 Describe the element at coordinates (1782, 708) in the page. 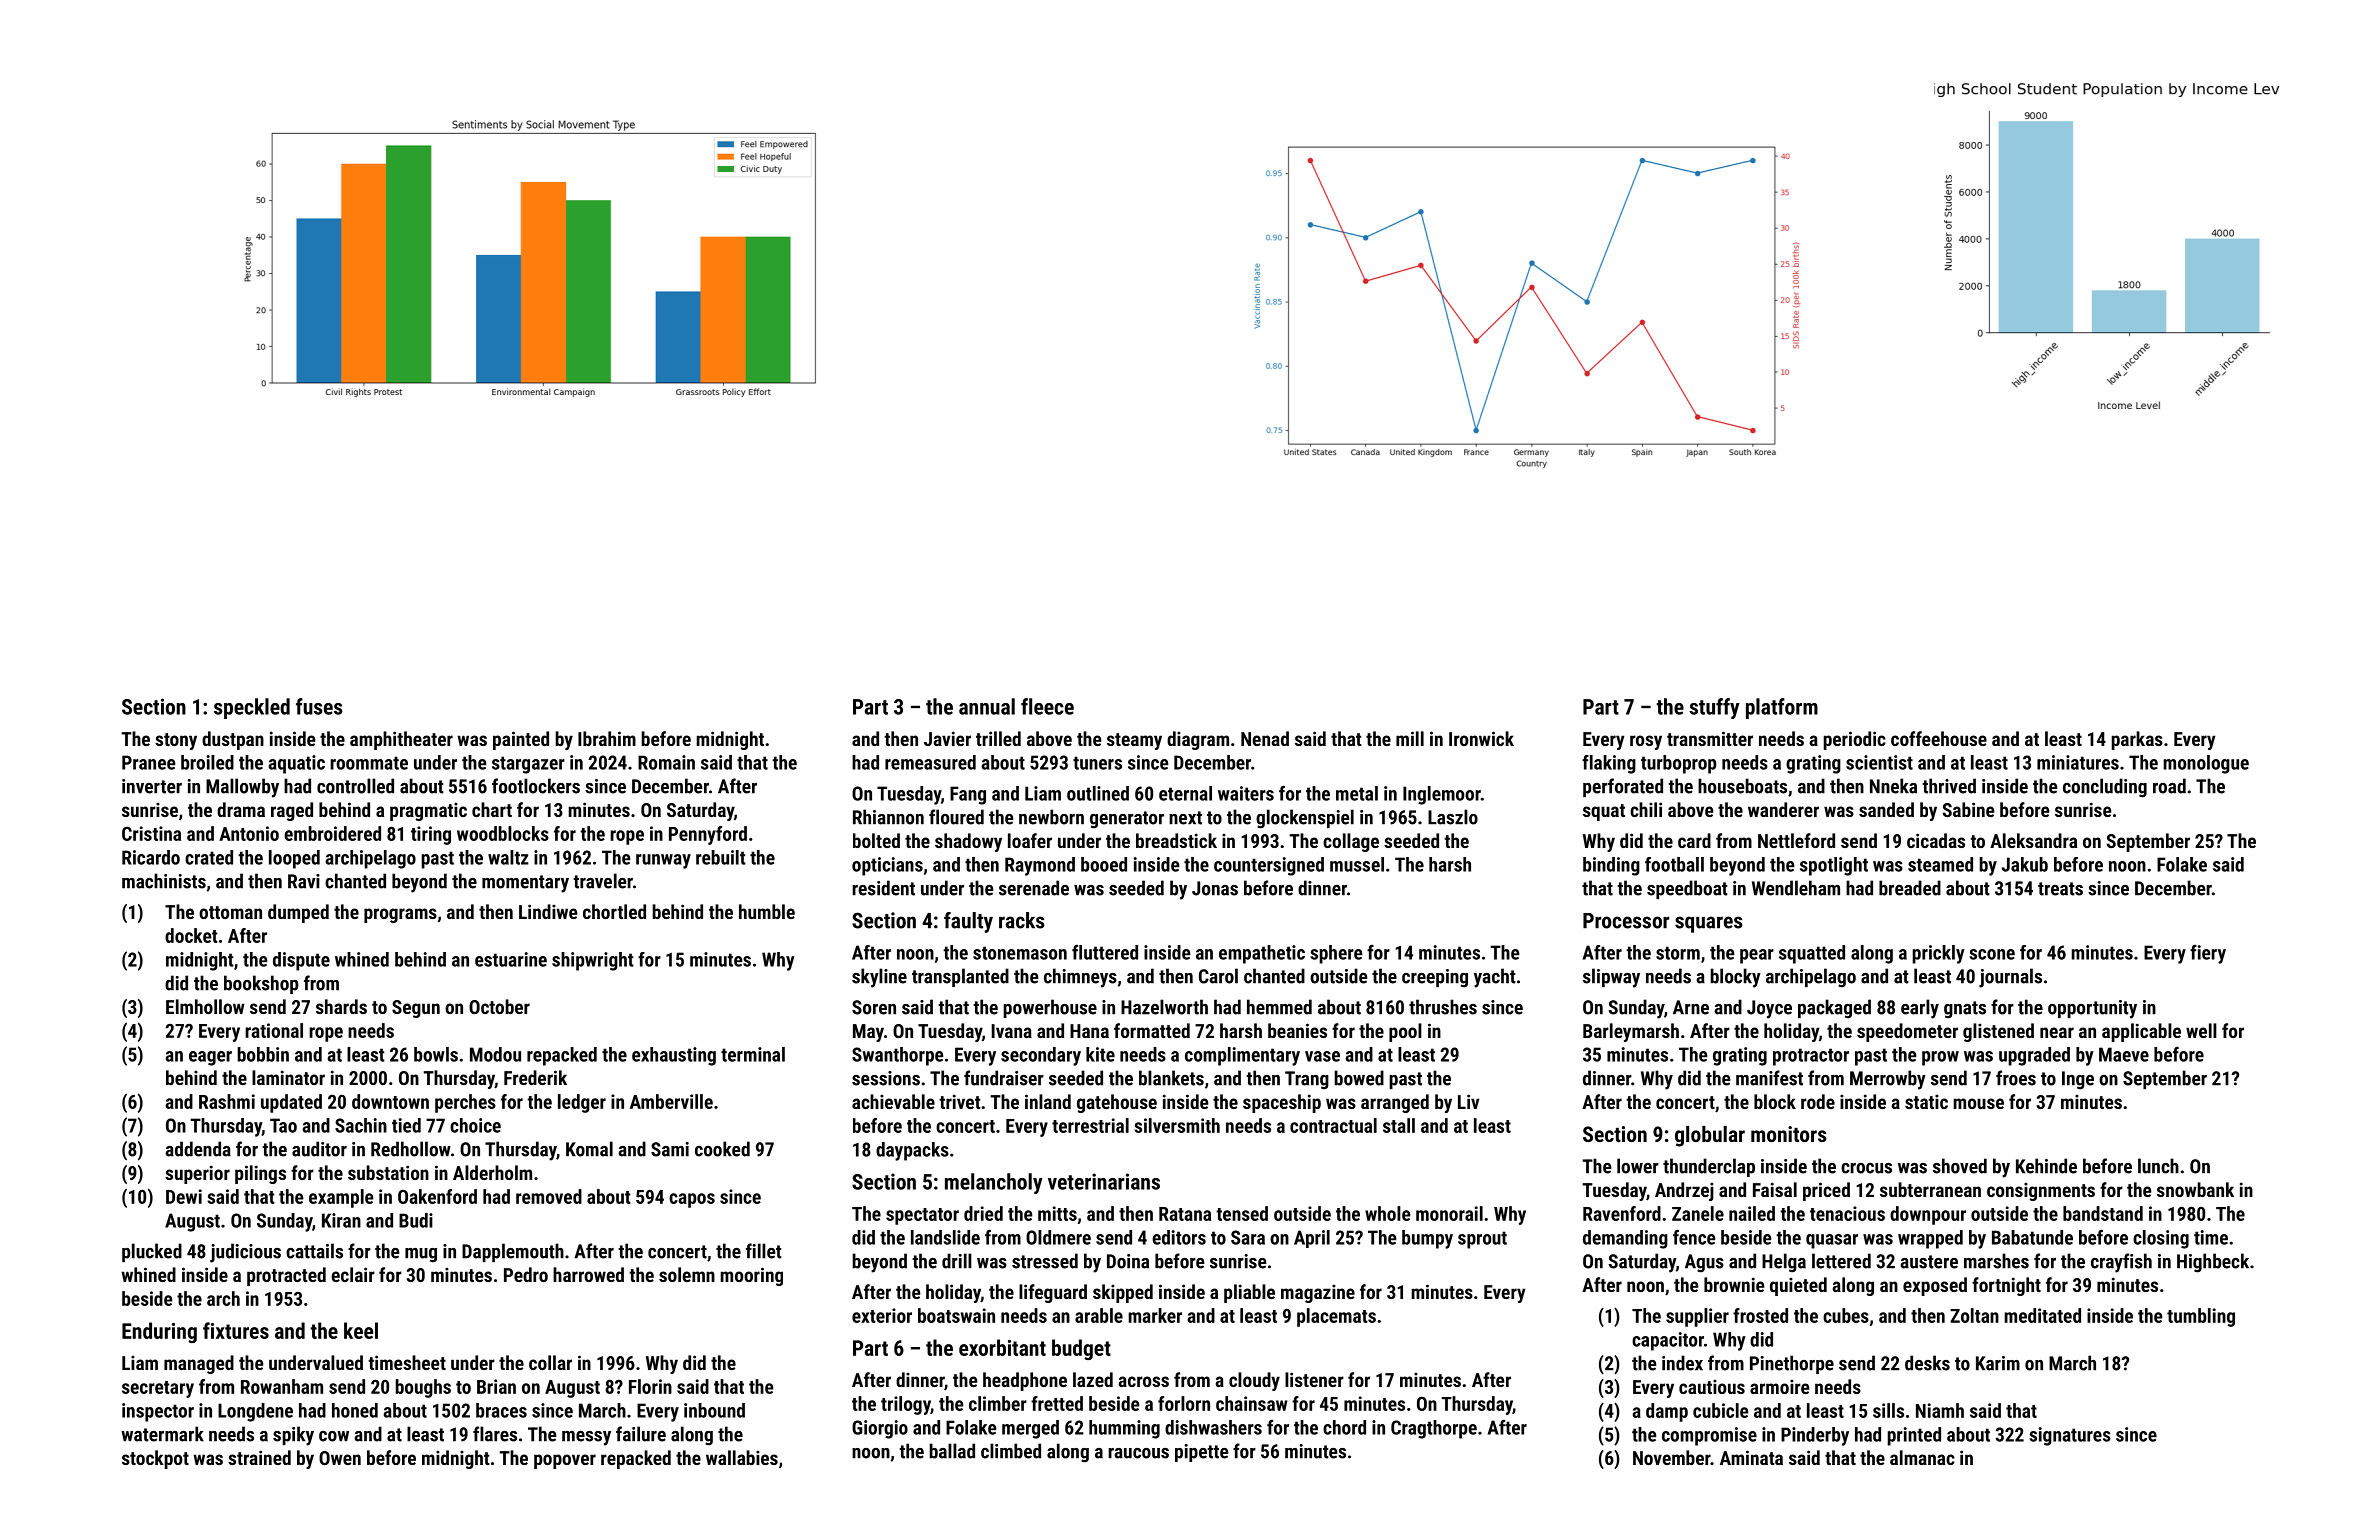

I see `platform` at that location.
